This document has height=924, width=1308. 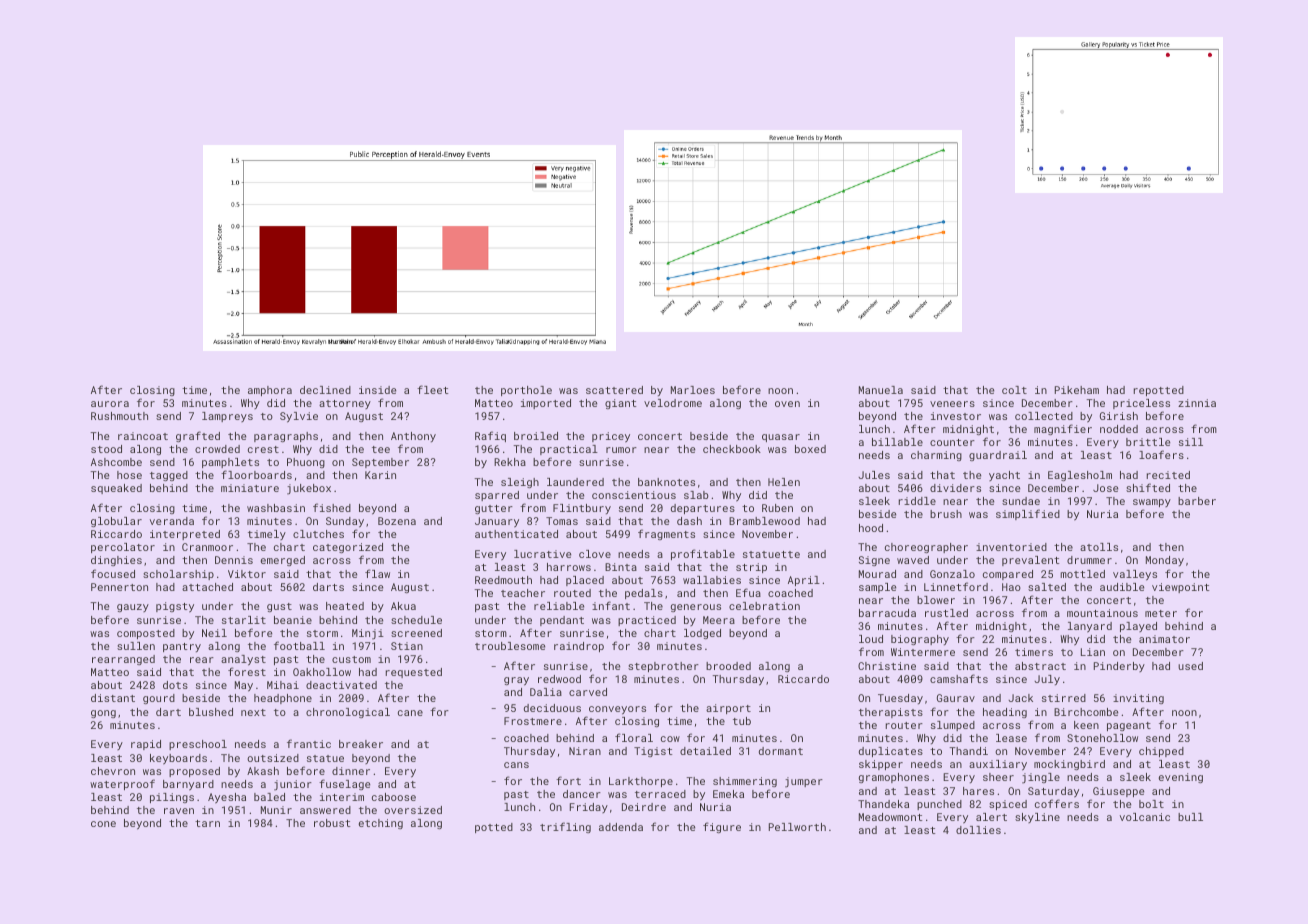 I want to click on checkbook, so click(x=732, y=449).
